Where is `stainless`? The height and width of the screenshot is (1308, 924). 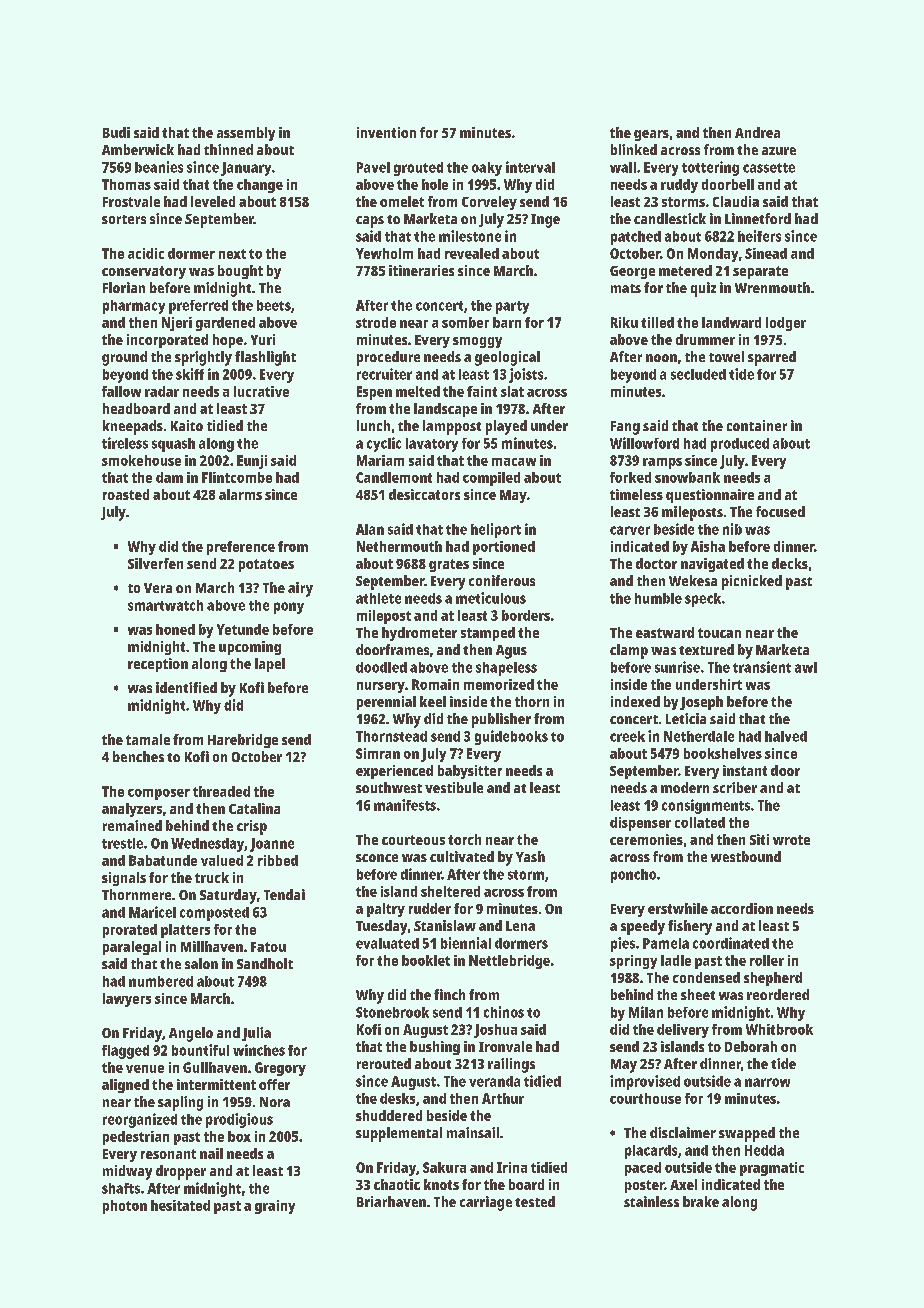 stainless is located at coordinates (651, 1201).
